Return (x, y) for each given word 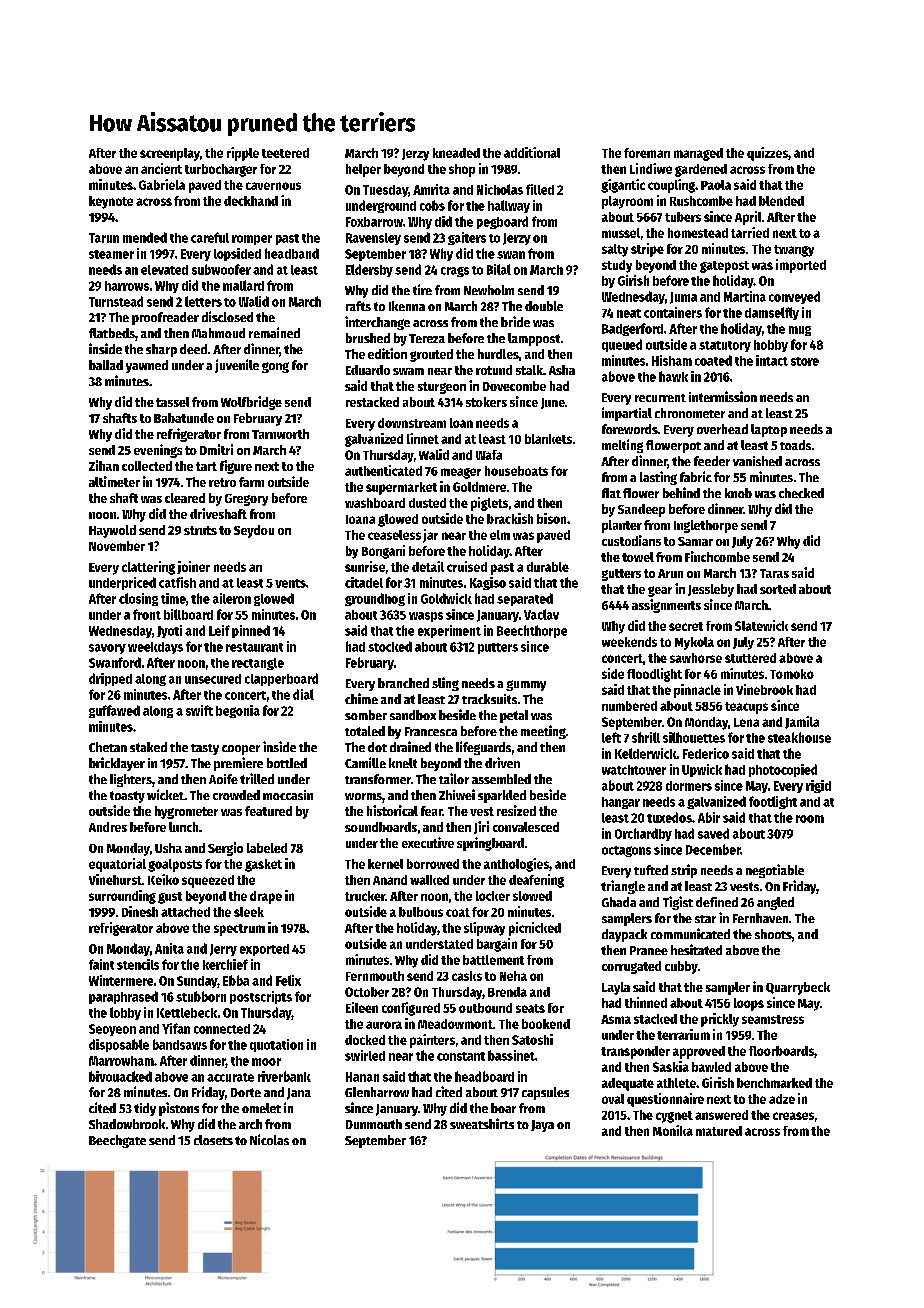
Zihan (104, 465)
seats (530, 1008)
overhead (722, 429)
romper (252, 240)
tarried (750, 232)
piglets (489, 504)
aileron (232, 598)
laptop (769, 430)
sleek (249, 912)
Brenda (507, 992)
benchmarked (774, 1083)
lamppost (534, 339)
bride (515, 321)
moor (266, 1062)
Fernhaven (760, 918)
